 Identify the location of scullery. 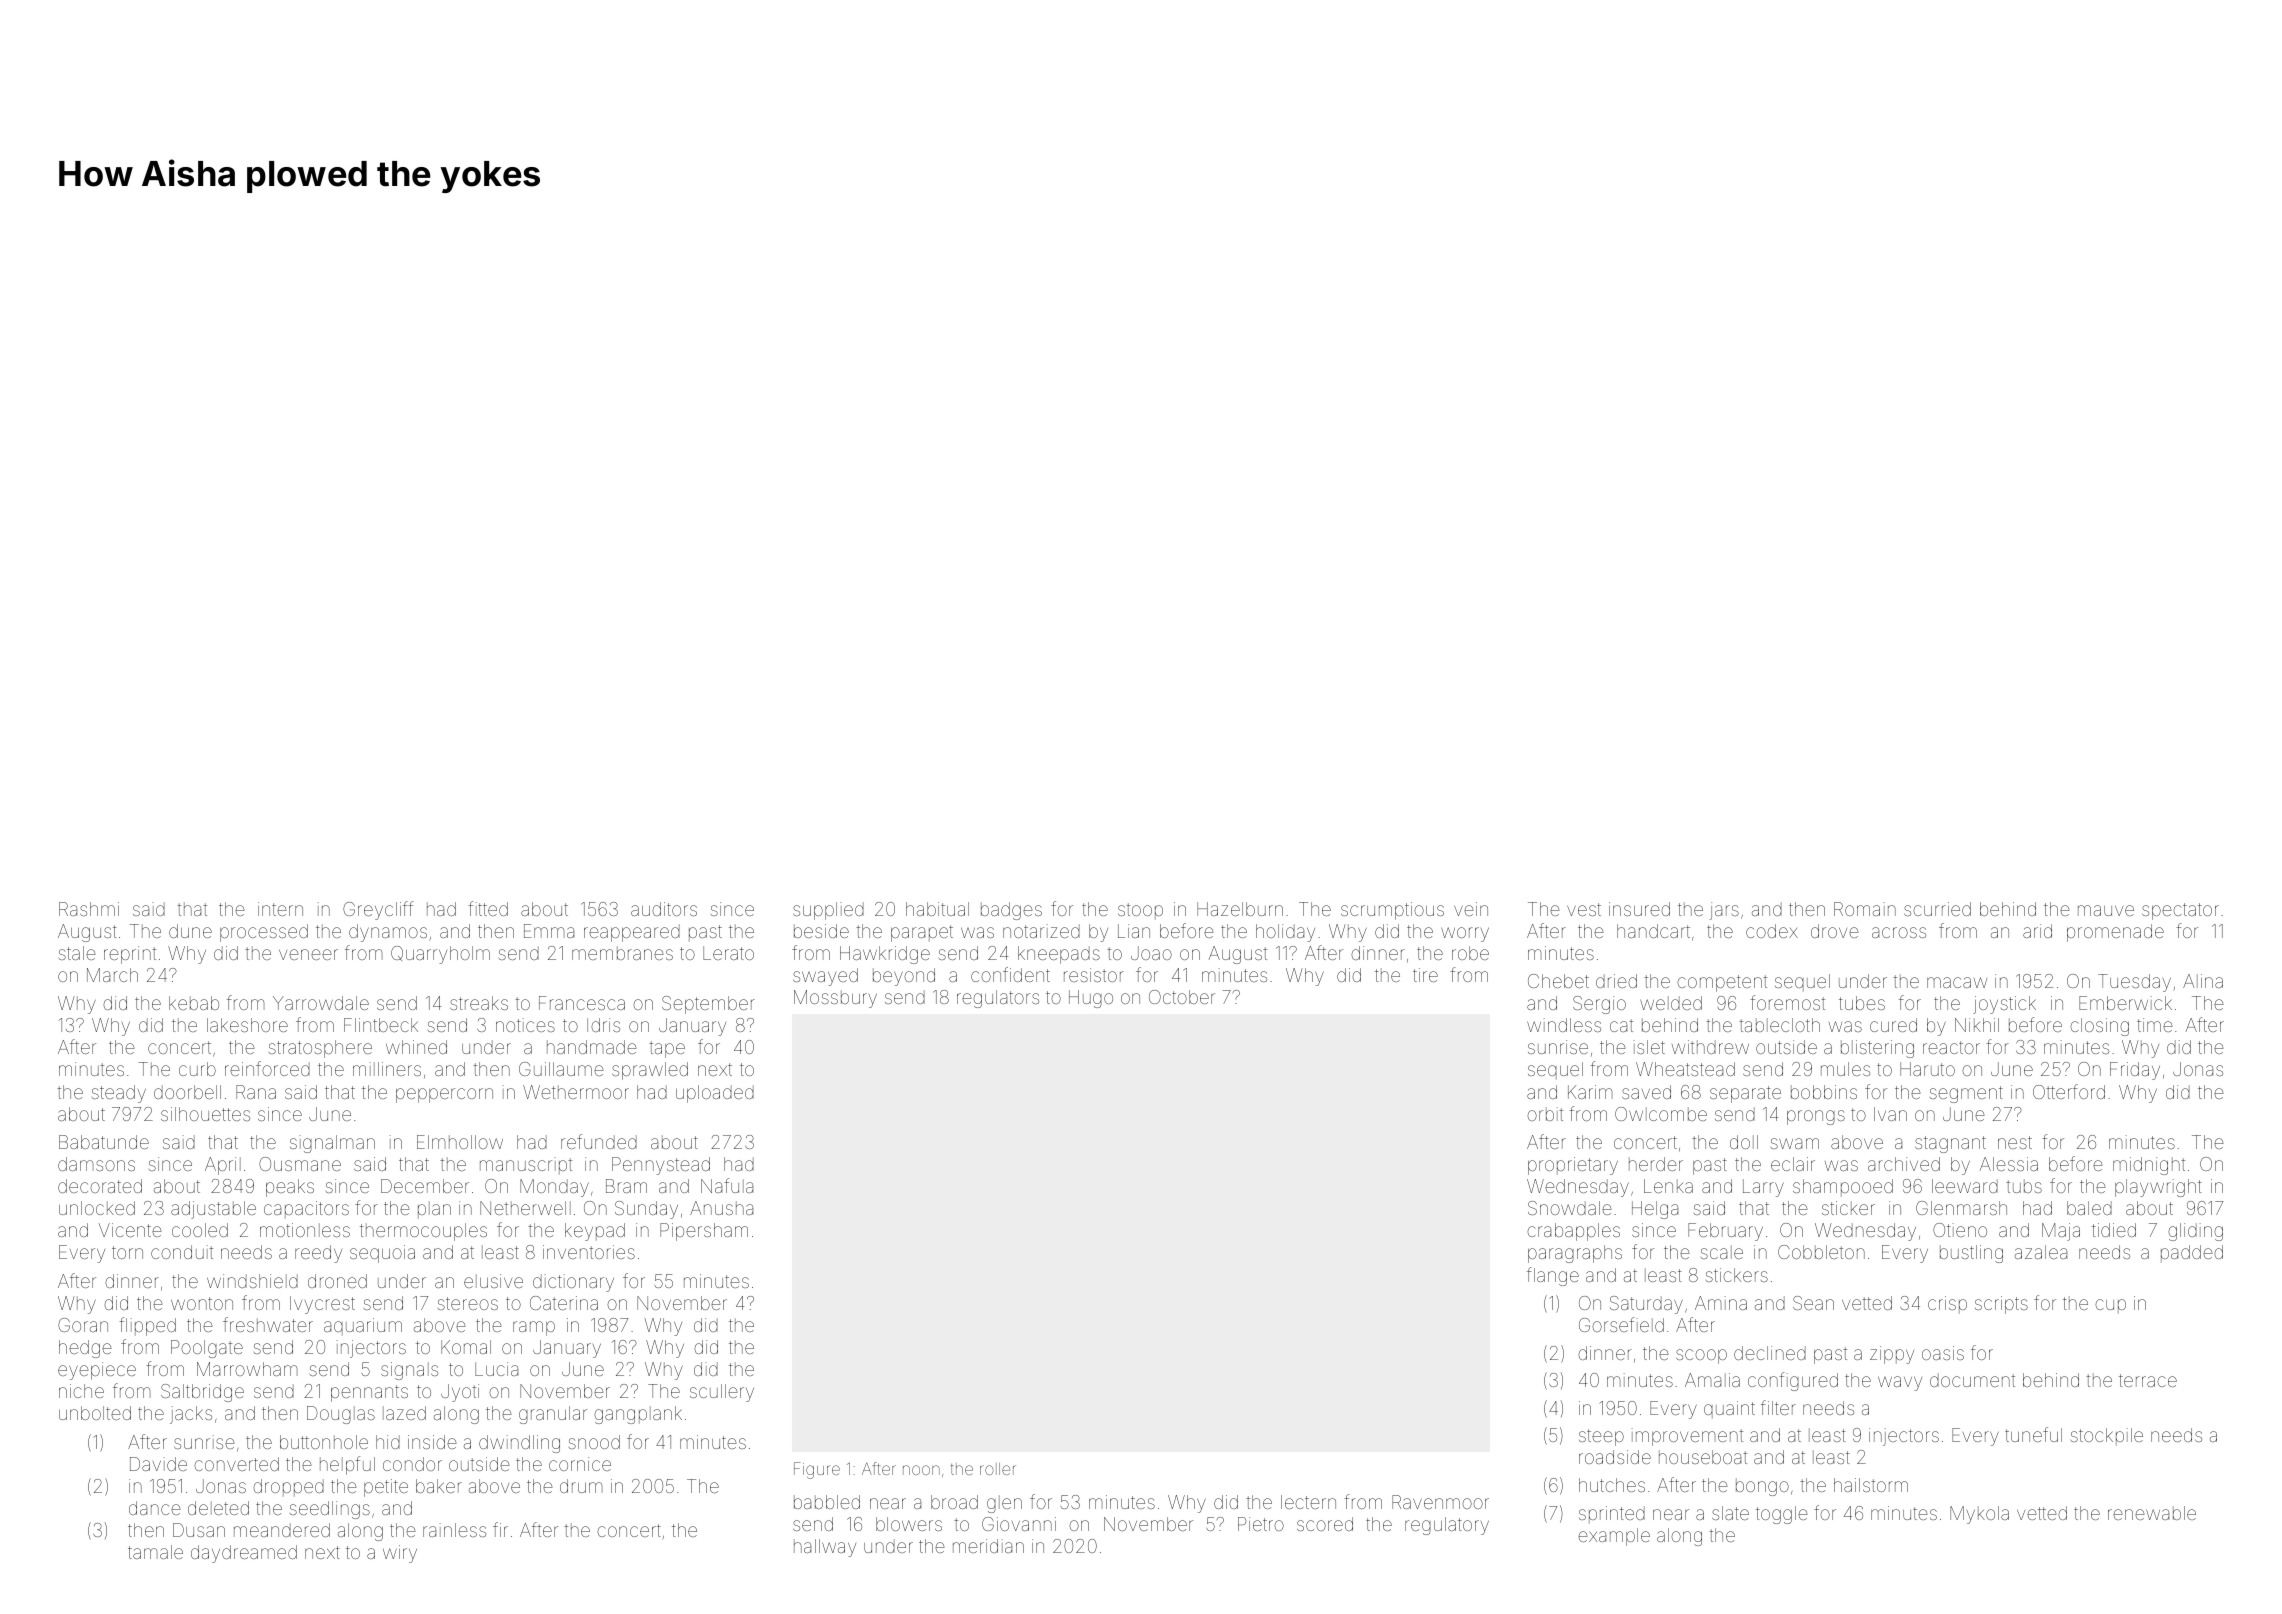
(722, 1393).
